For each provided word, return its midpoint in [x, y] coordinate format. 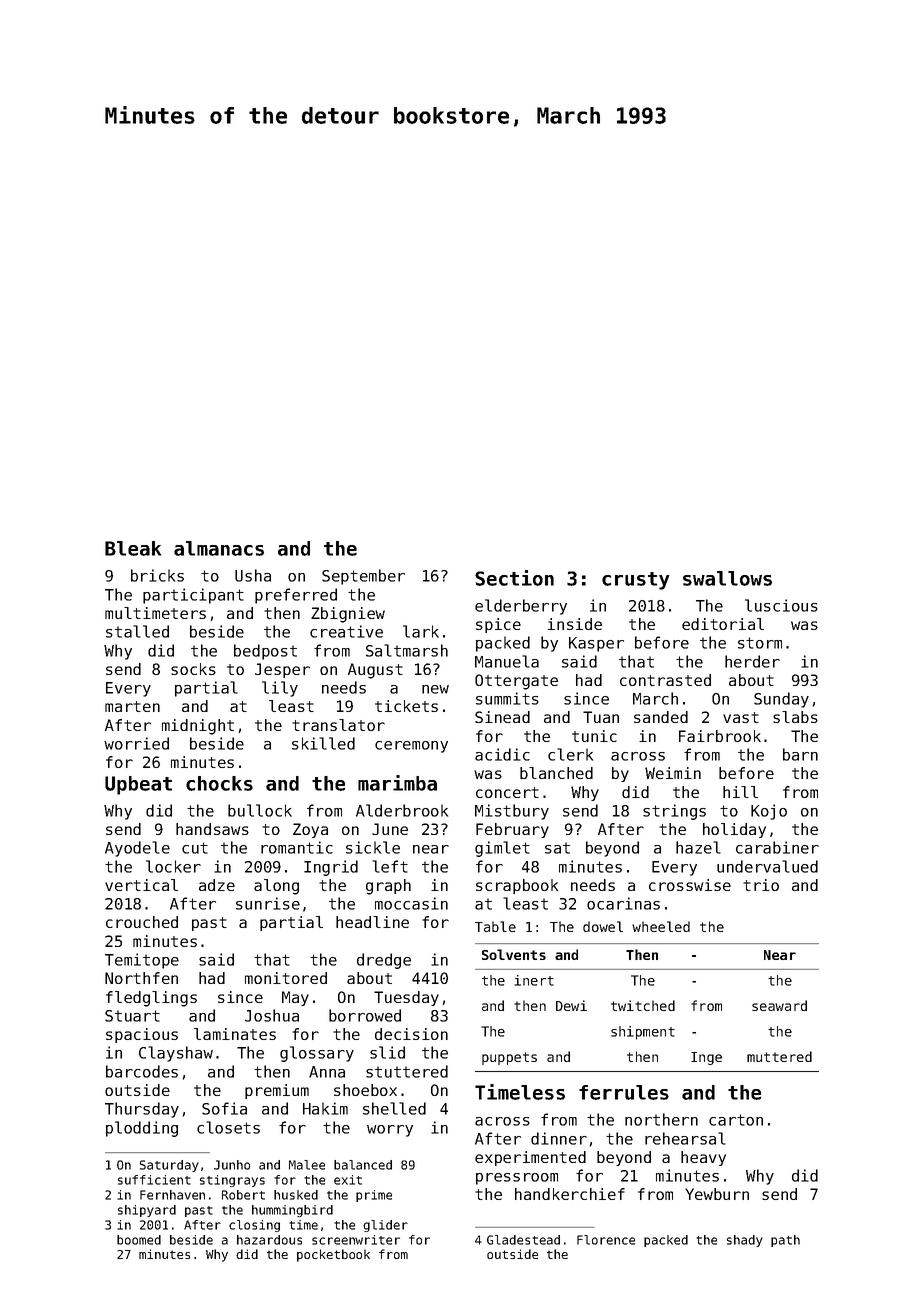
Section [514, 578]
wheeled [661, 926]
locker [173, 866]
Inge [706, 1058]
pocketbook [333, 1255]
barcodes [142, 1071]
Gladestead [523, 1240]
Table [495, 926]
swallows [727, 578]
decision [411, 1034]
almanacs [219, 548]
